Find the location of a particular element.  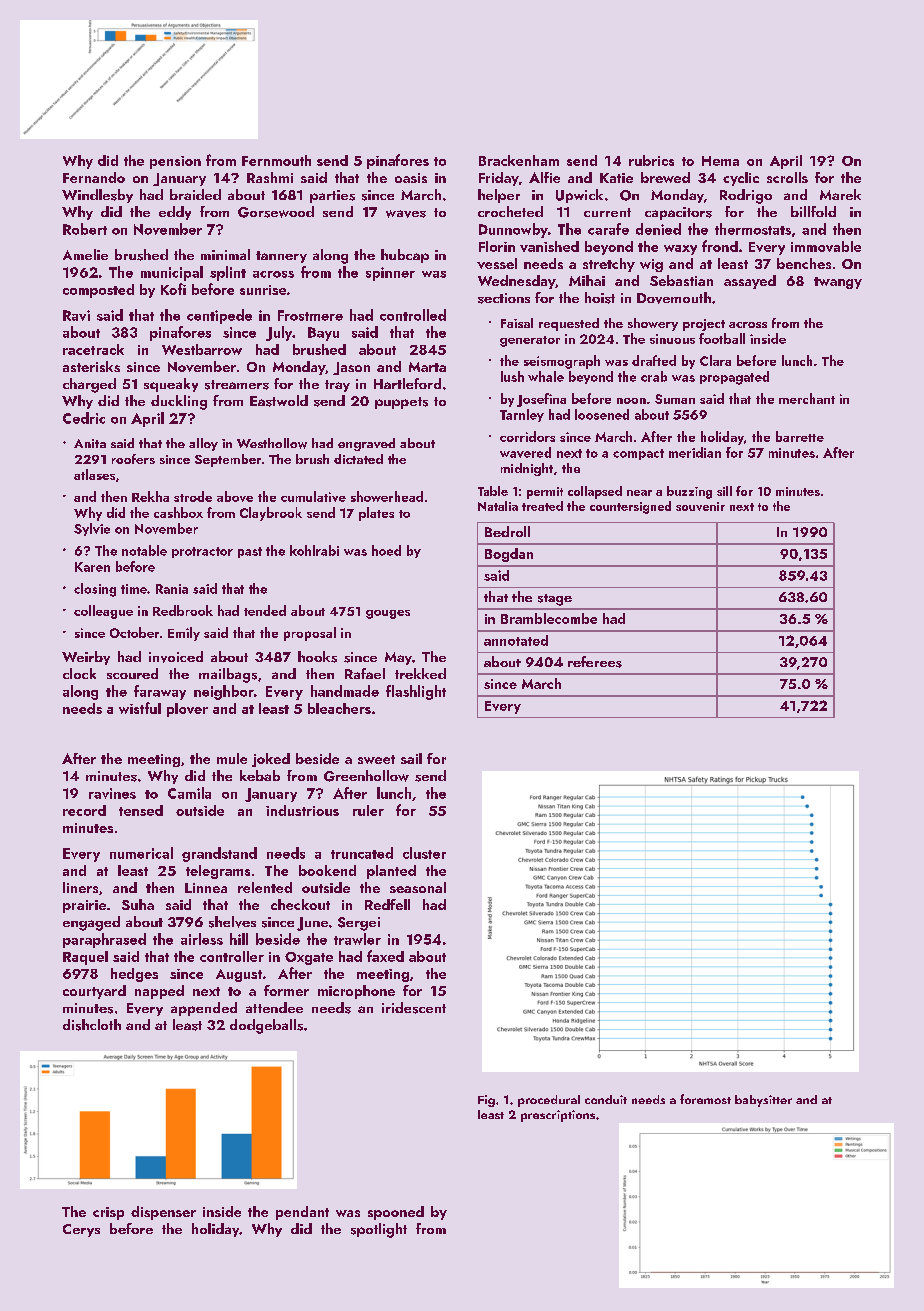

pension is located at coordinates (175, 162).
